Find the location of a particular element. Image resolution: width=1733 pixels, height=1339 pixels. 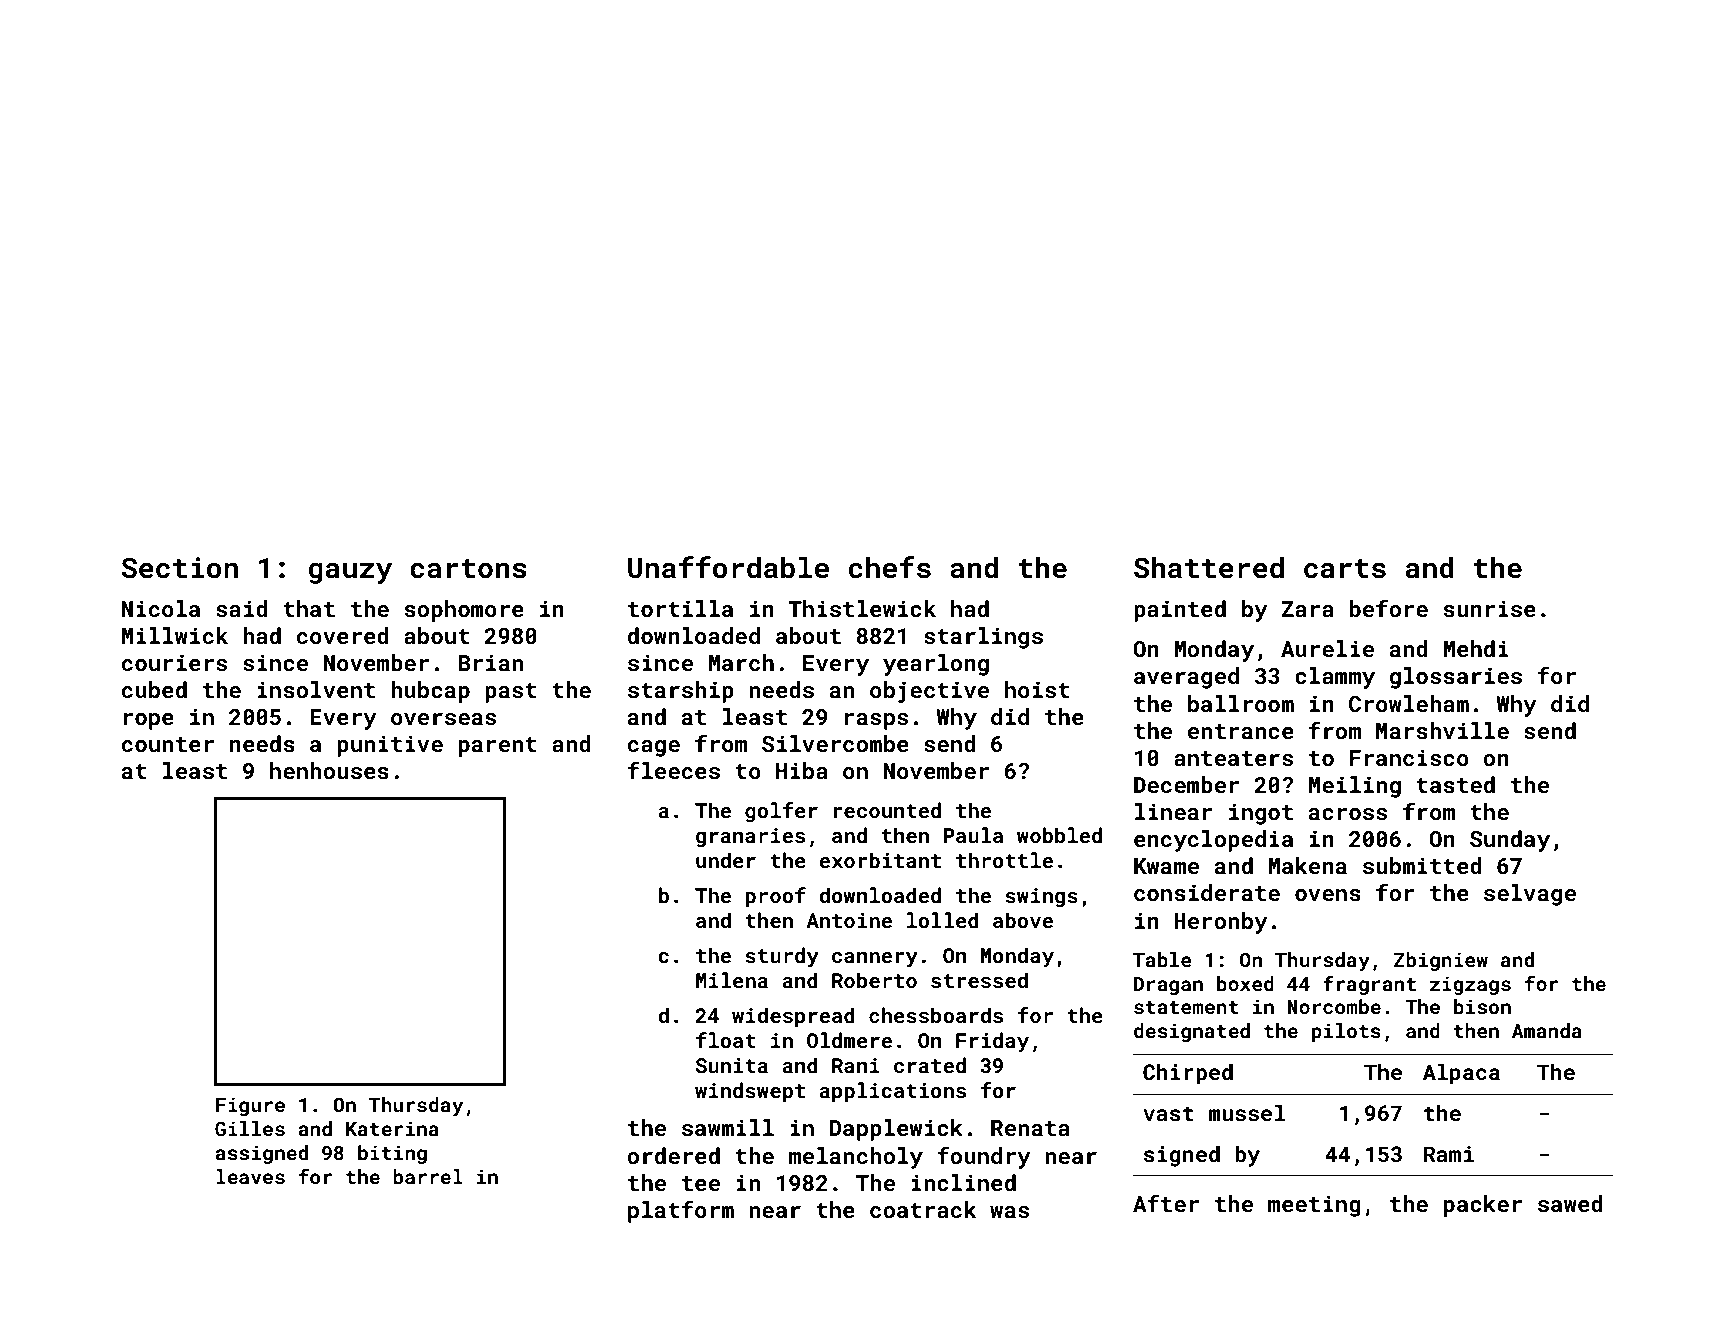

rasps is located at coordinates (876, 721).
